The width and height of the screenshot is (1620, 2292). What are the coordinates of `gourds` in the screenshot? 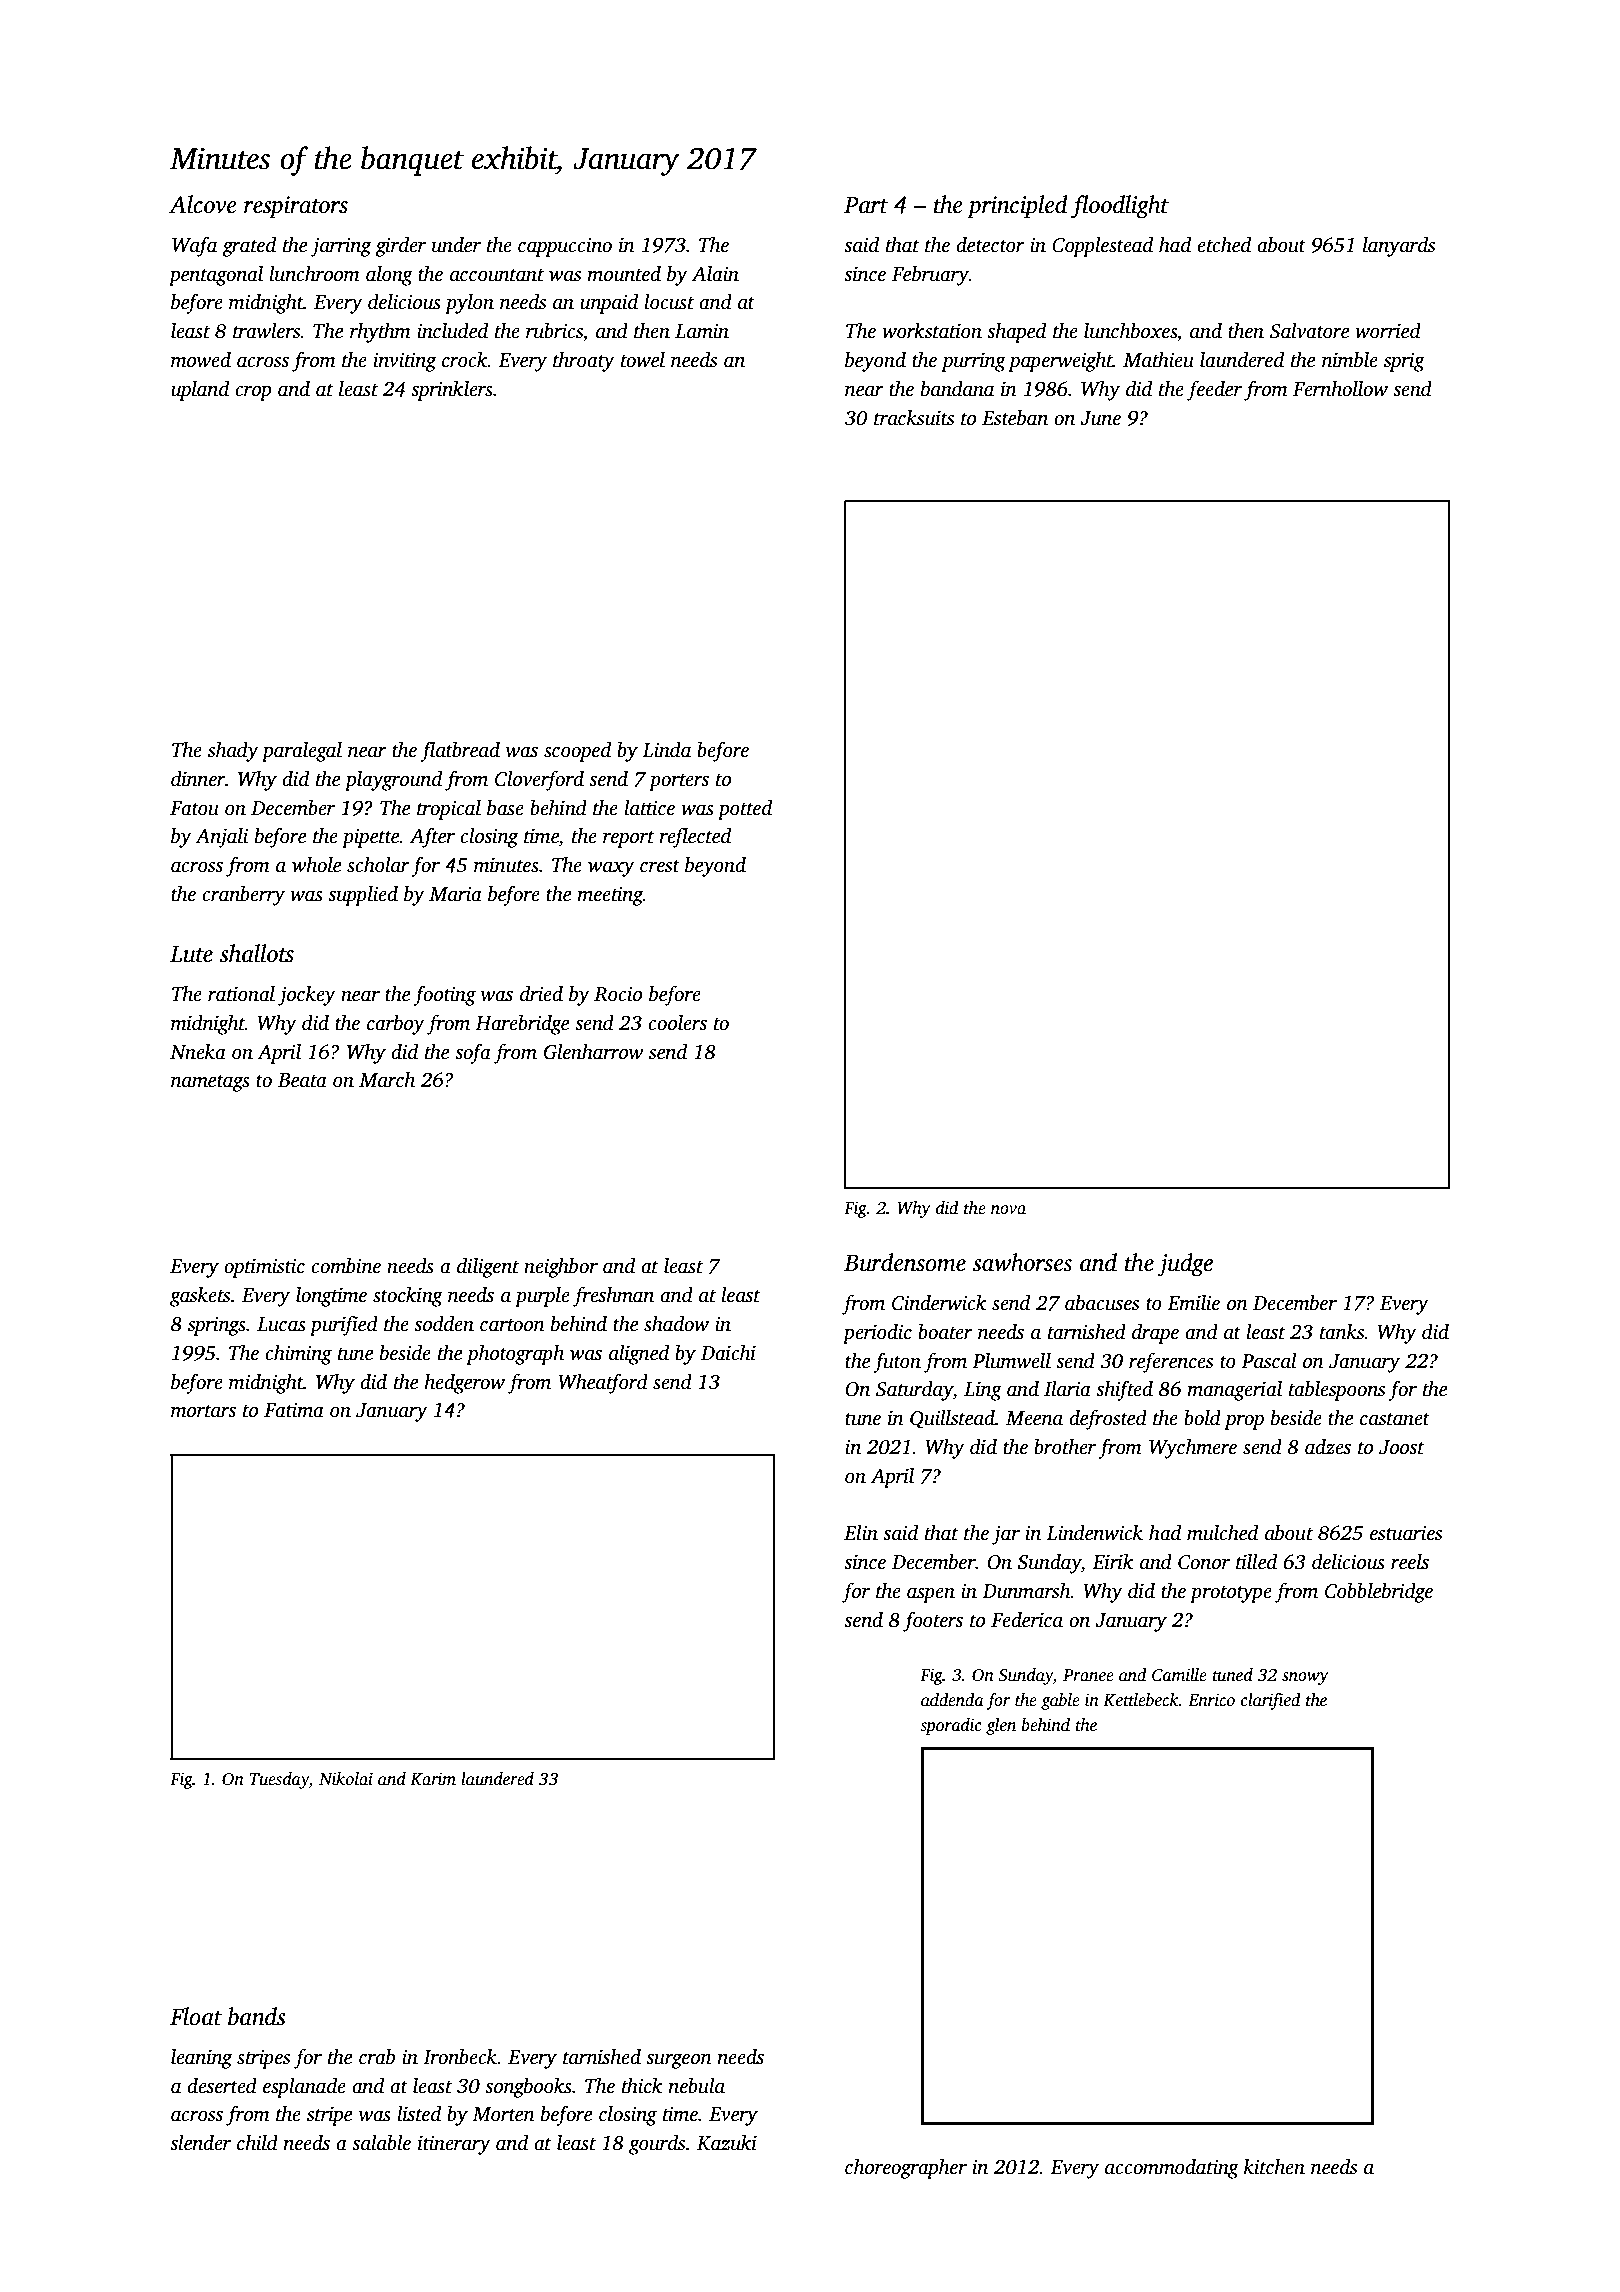 It's located at (657, 2145).
